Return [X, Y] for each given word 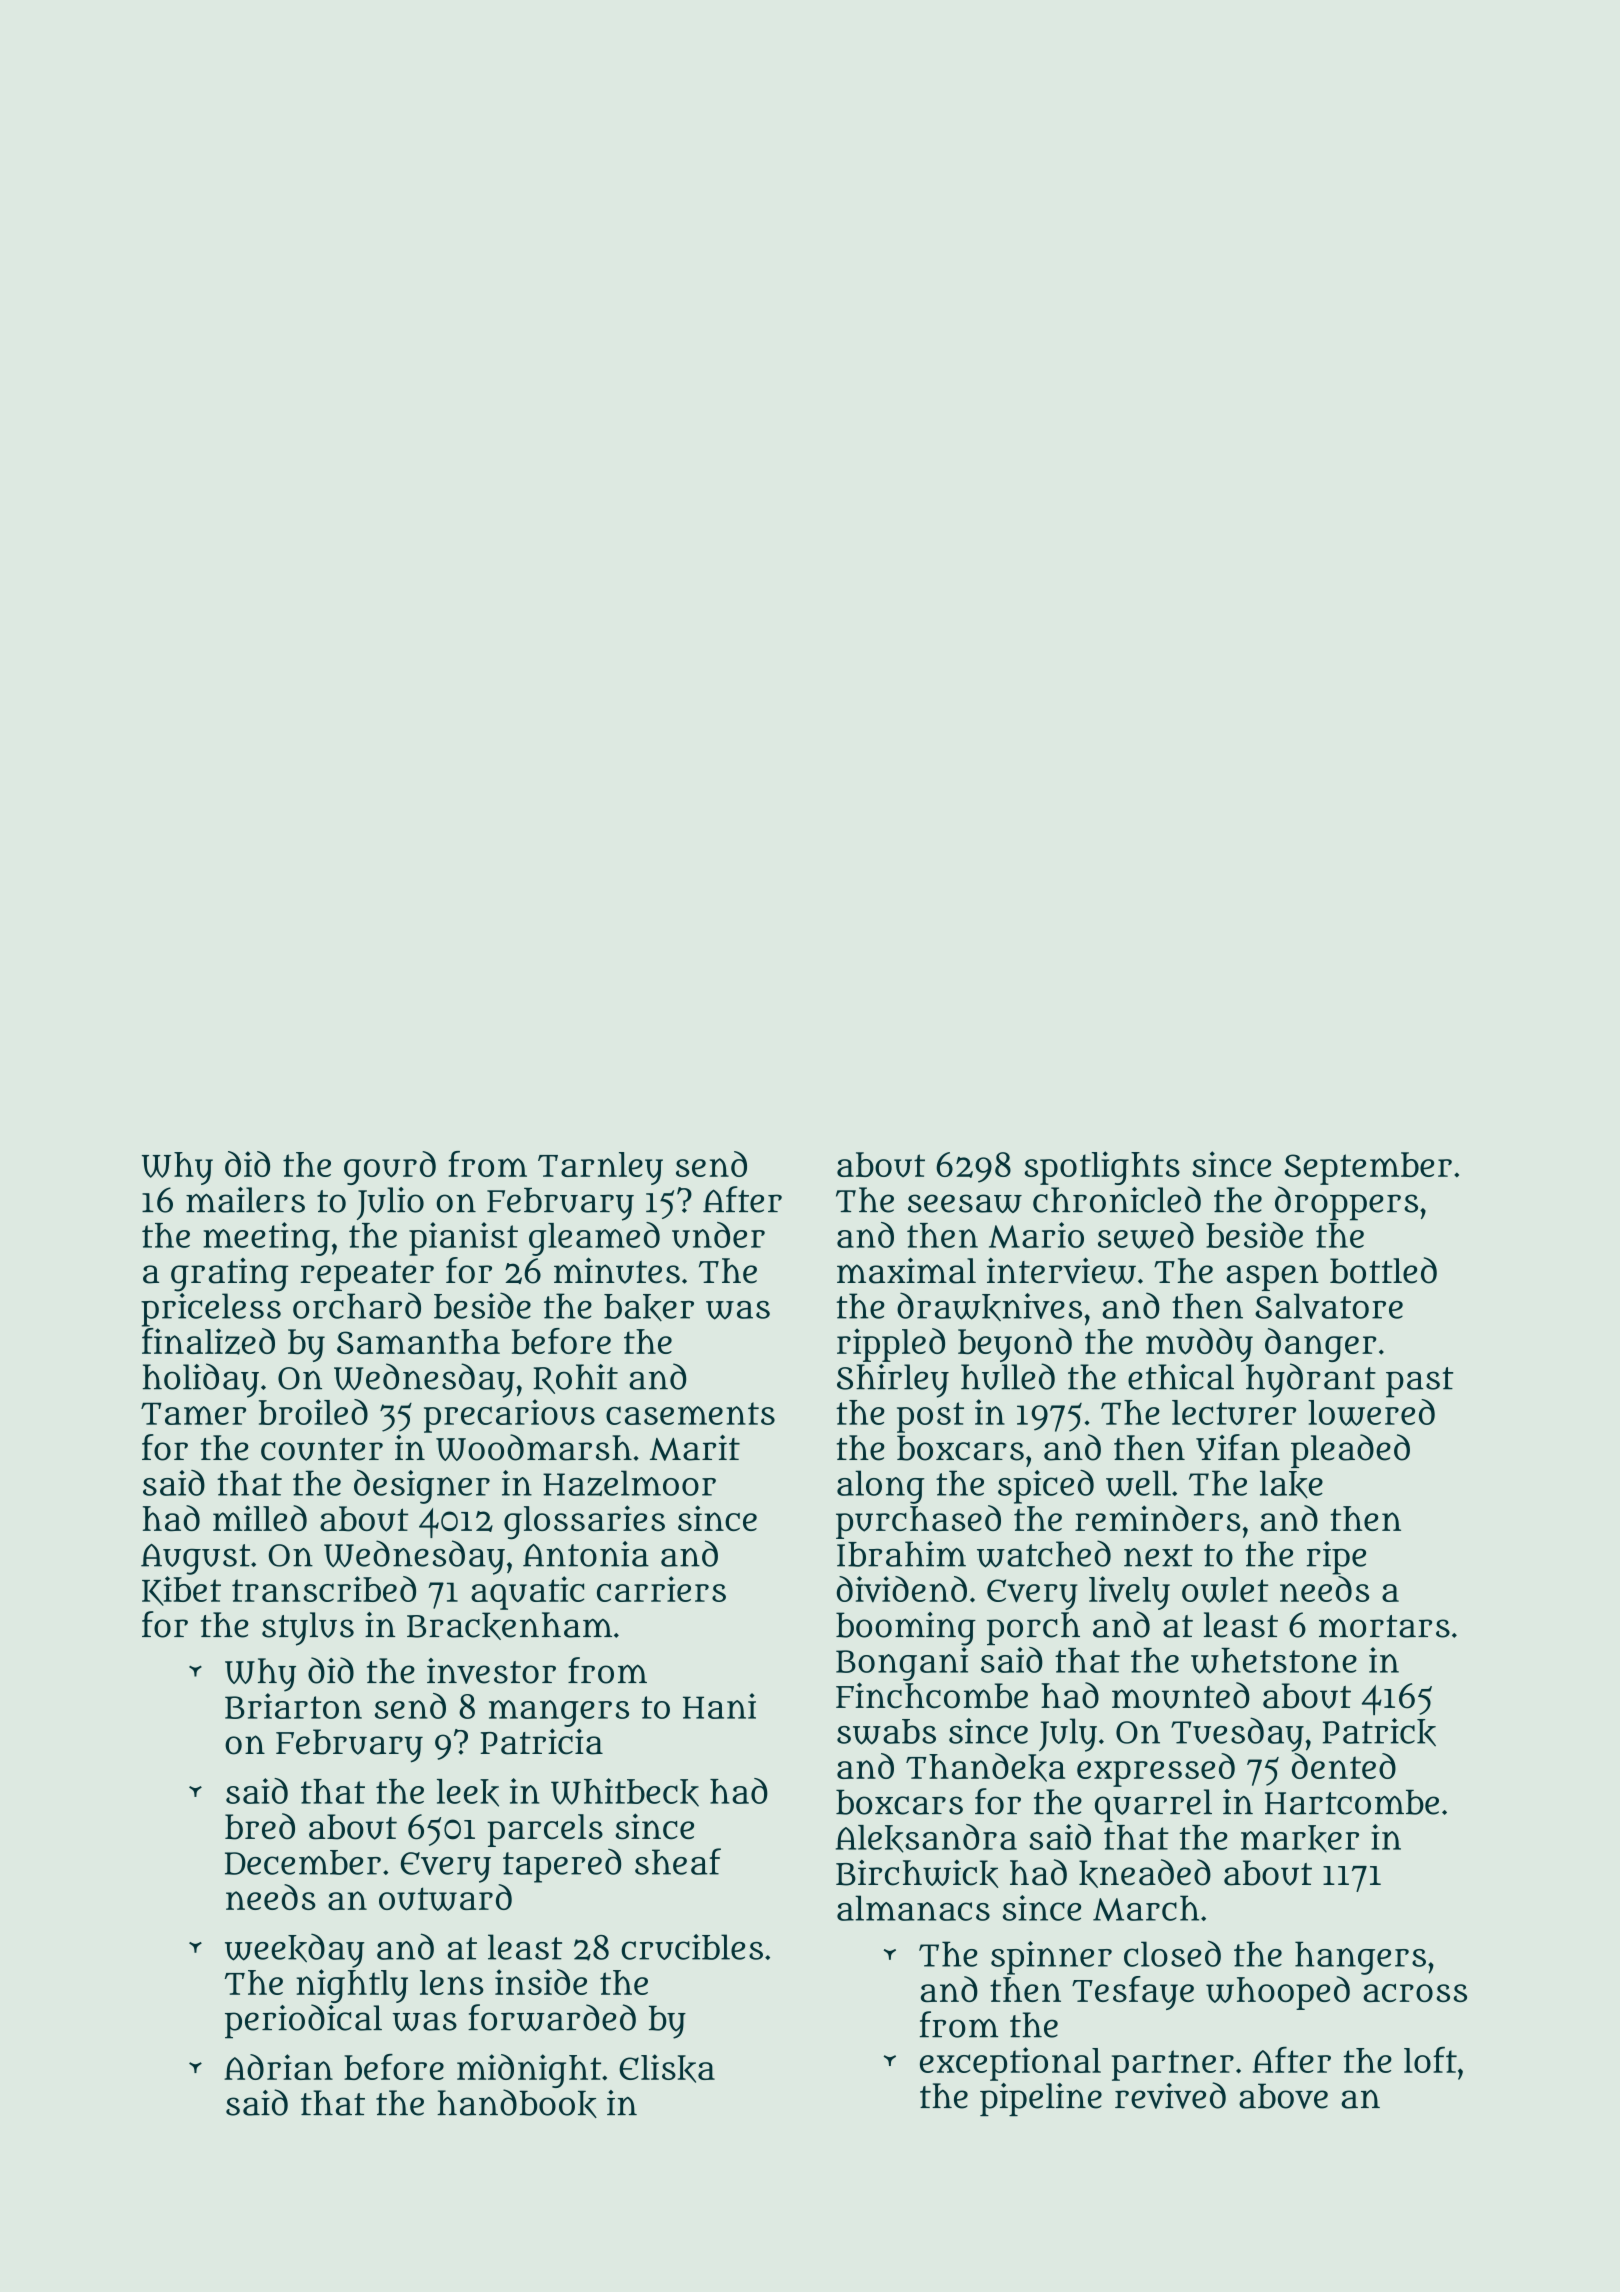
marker [1300, 1839]
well [1138, 1483]
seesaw [965, 1203]
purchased [918, 1522]
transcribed [324, 1589]
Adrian [278, 2067]
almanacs [913, 1908]
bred [260, 1826]
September [1368, 1168]
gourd [390, 1168]
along [880, 1487]
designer [422, 1486]
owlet [1225, 1590]
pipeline [1041, 2099]
